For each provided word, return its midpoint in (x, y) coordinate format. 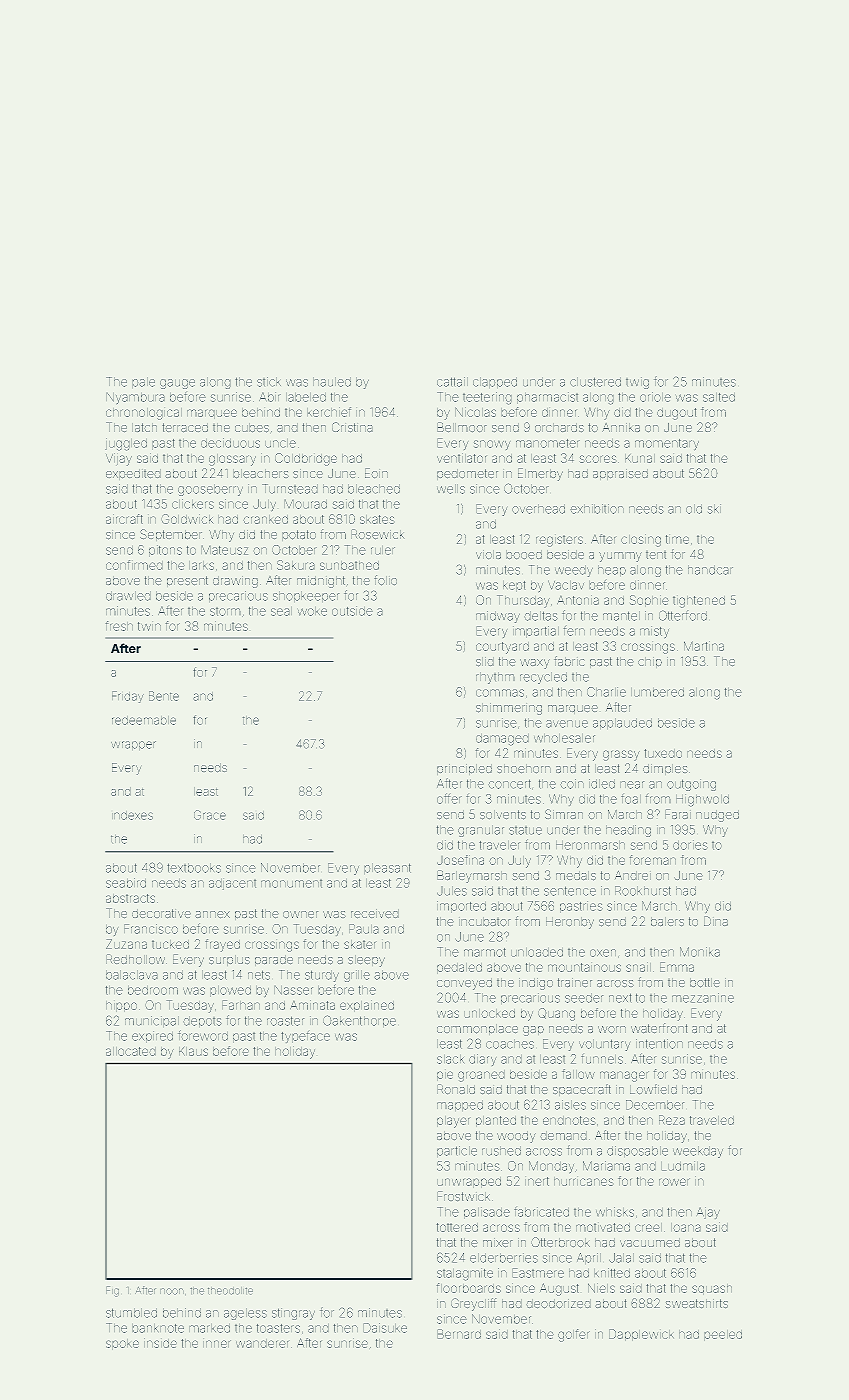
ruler (383, 550)
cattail (452, 382)
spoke (122, 1344)
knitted (612, 1273)
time (677, 539)
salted (719, 397)
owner (300, 914)
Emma (677, 967)
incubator (485, 922)
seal (281, 611)
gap (533, 1031)
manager (624, 1076)
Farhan (241, 1005)
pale (143, 382)
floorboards (469, 1288)
